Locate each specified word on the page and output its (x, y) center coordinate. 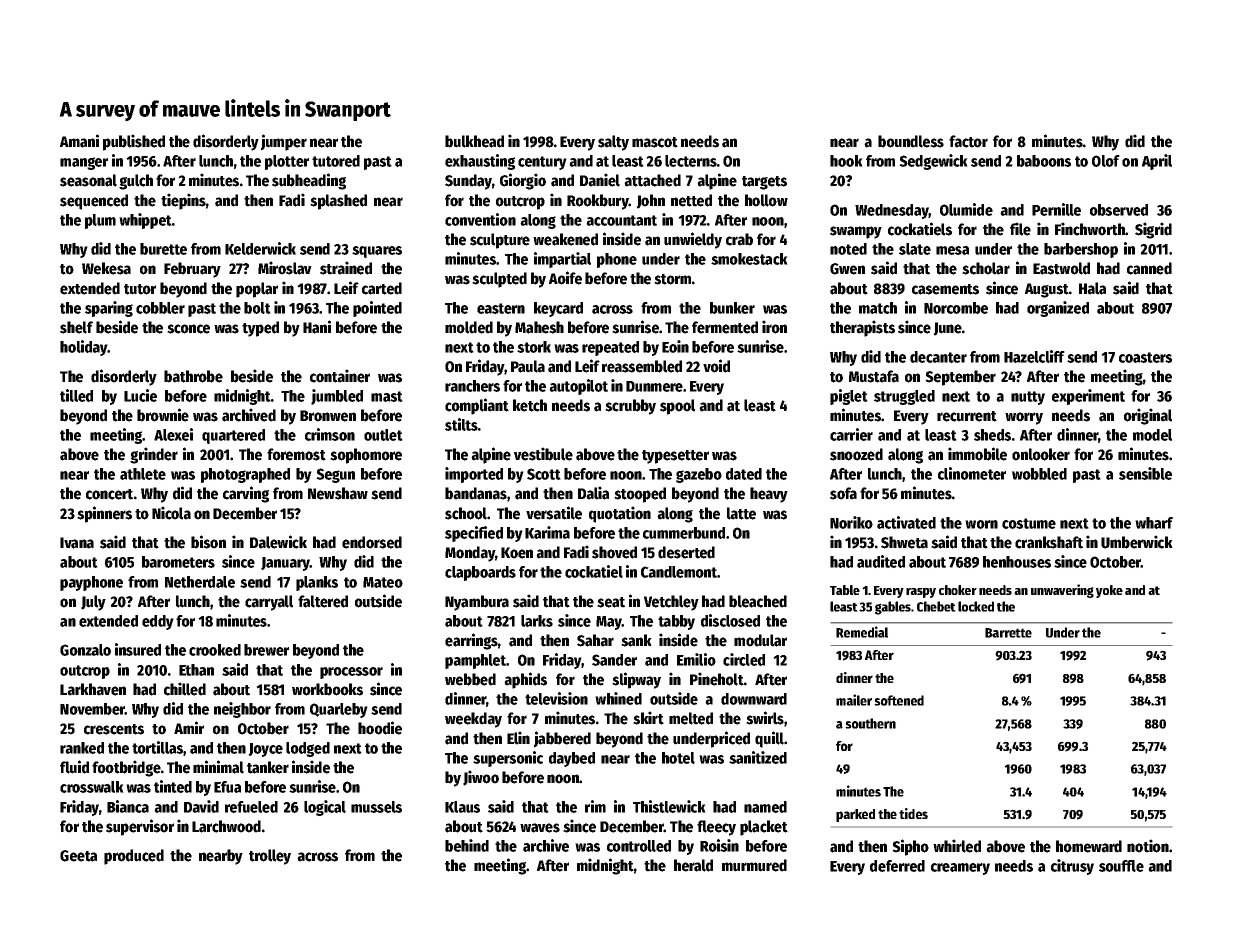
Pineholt (717, 679)
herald (693, 865)
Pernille (1056, 209)
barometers (178, 562)
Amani (79, 141)
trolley (270, 857)
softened (899, 700)
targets (764, 183)
